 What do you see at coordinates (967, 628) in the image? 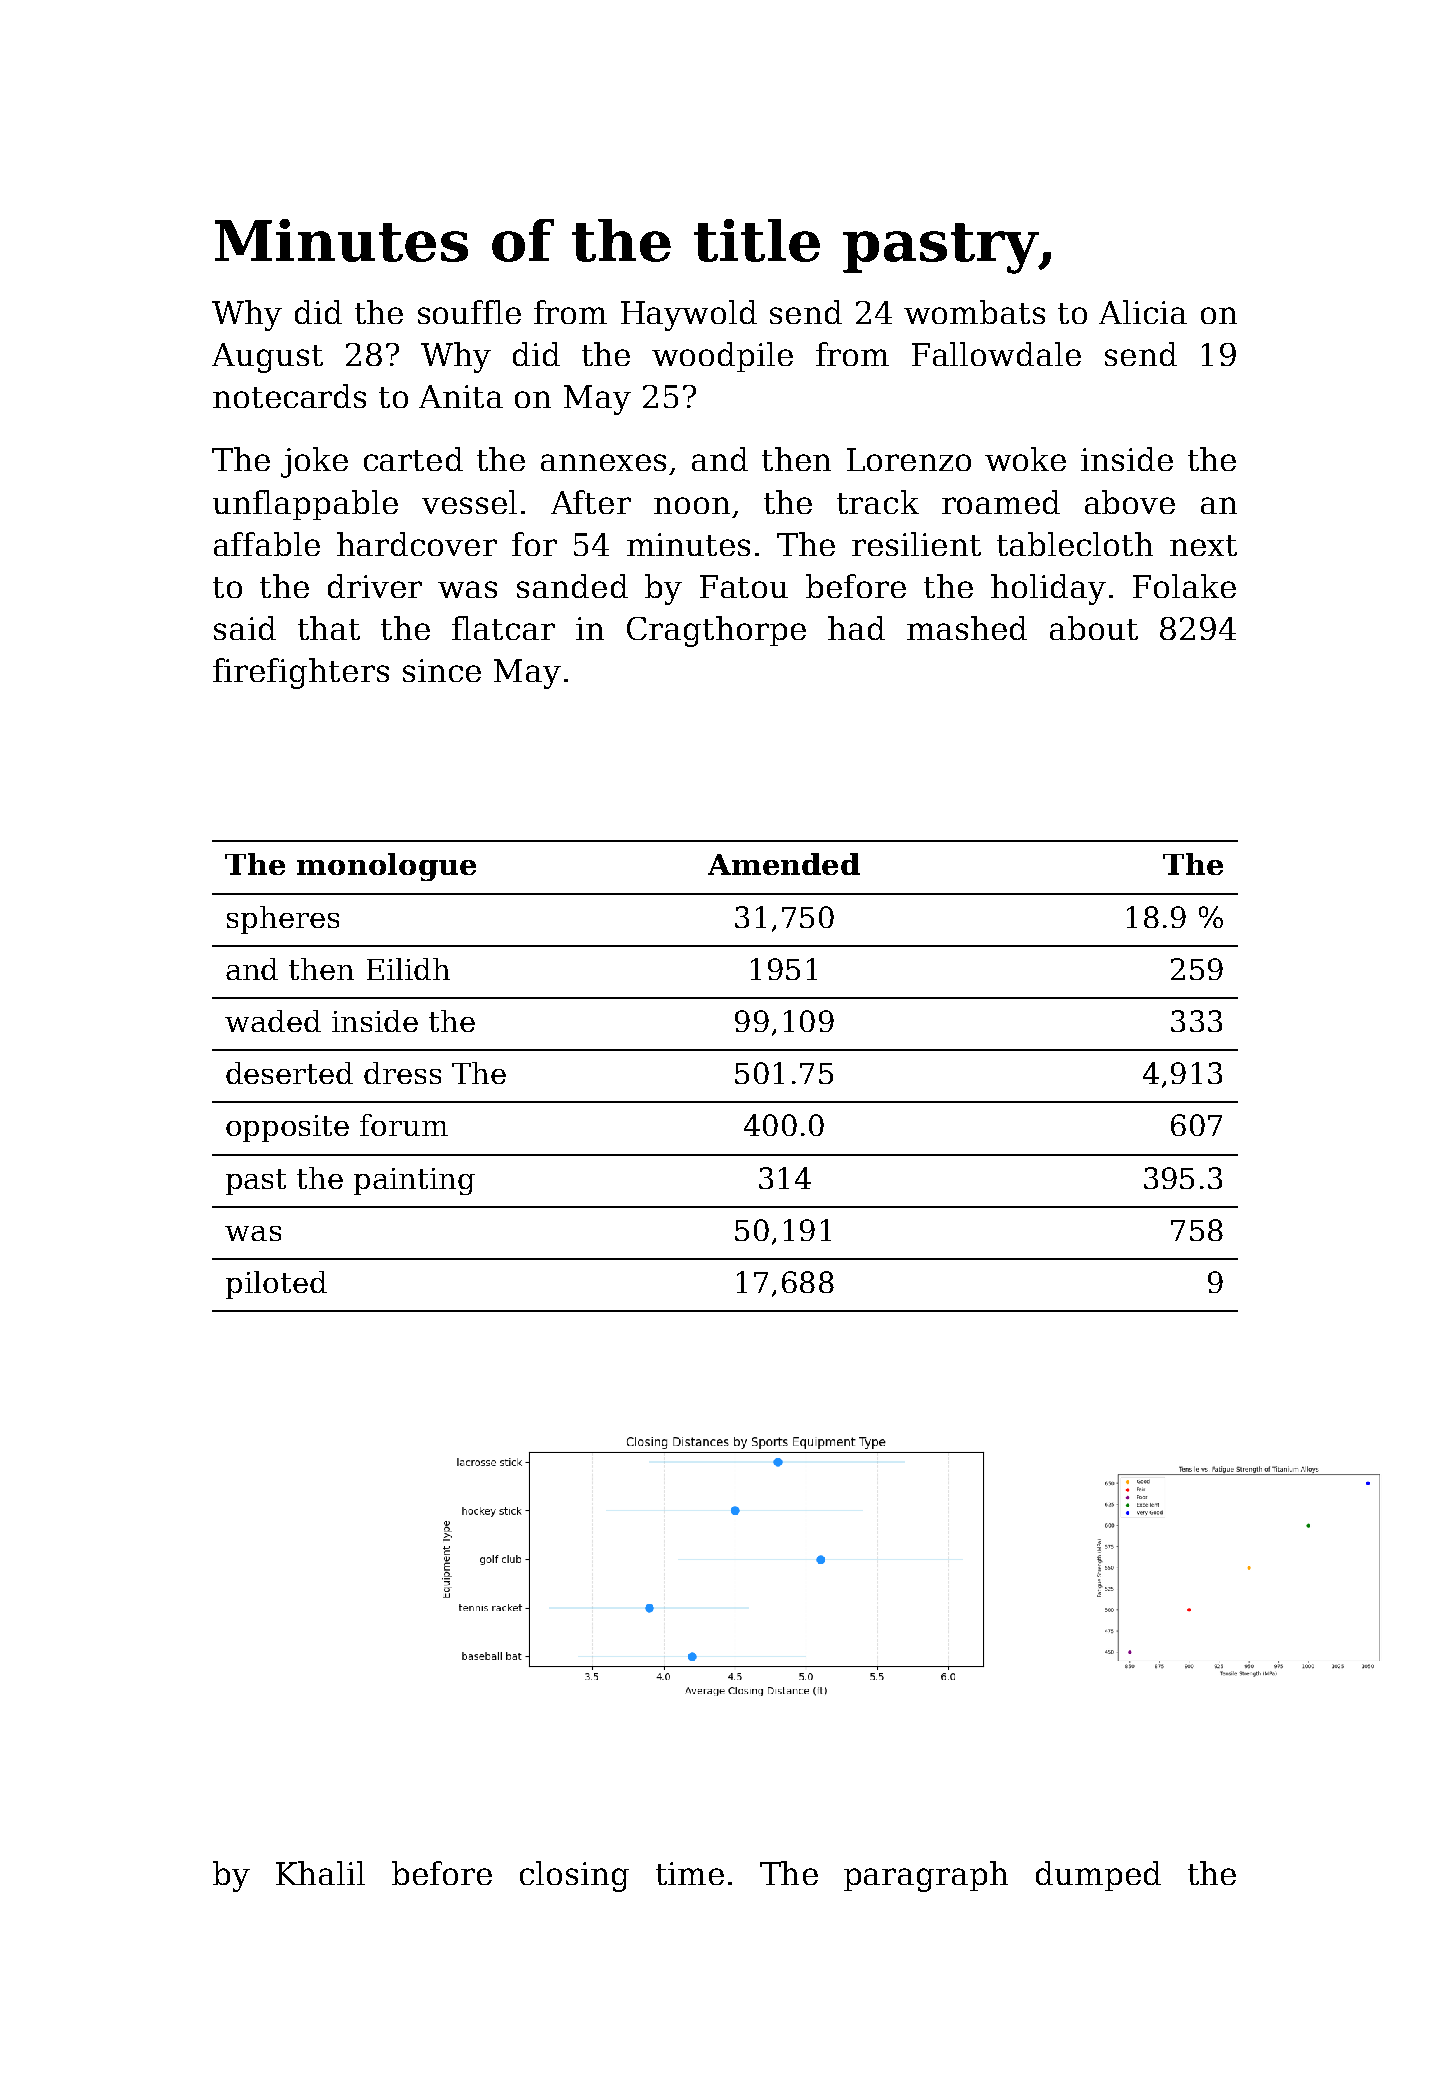
I see `mashed` at bounding box center [967, 628].
